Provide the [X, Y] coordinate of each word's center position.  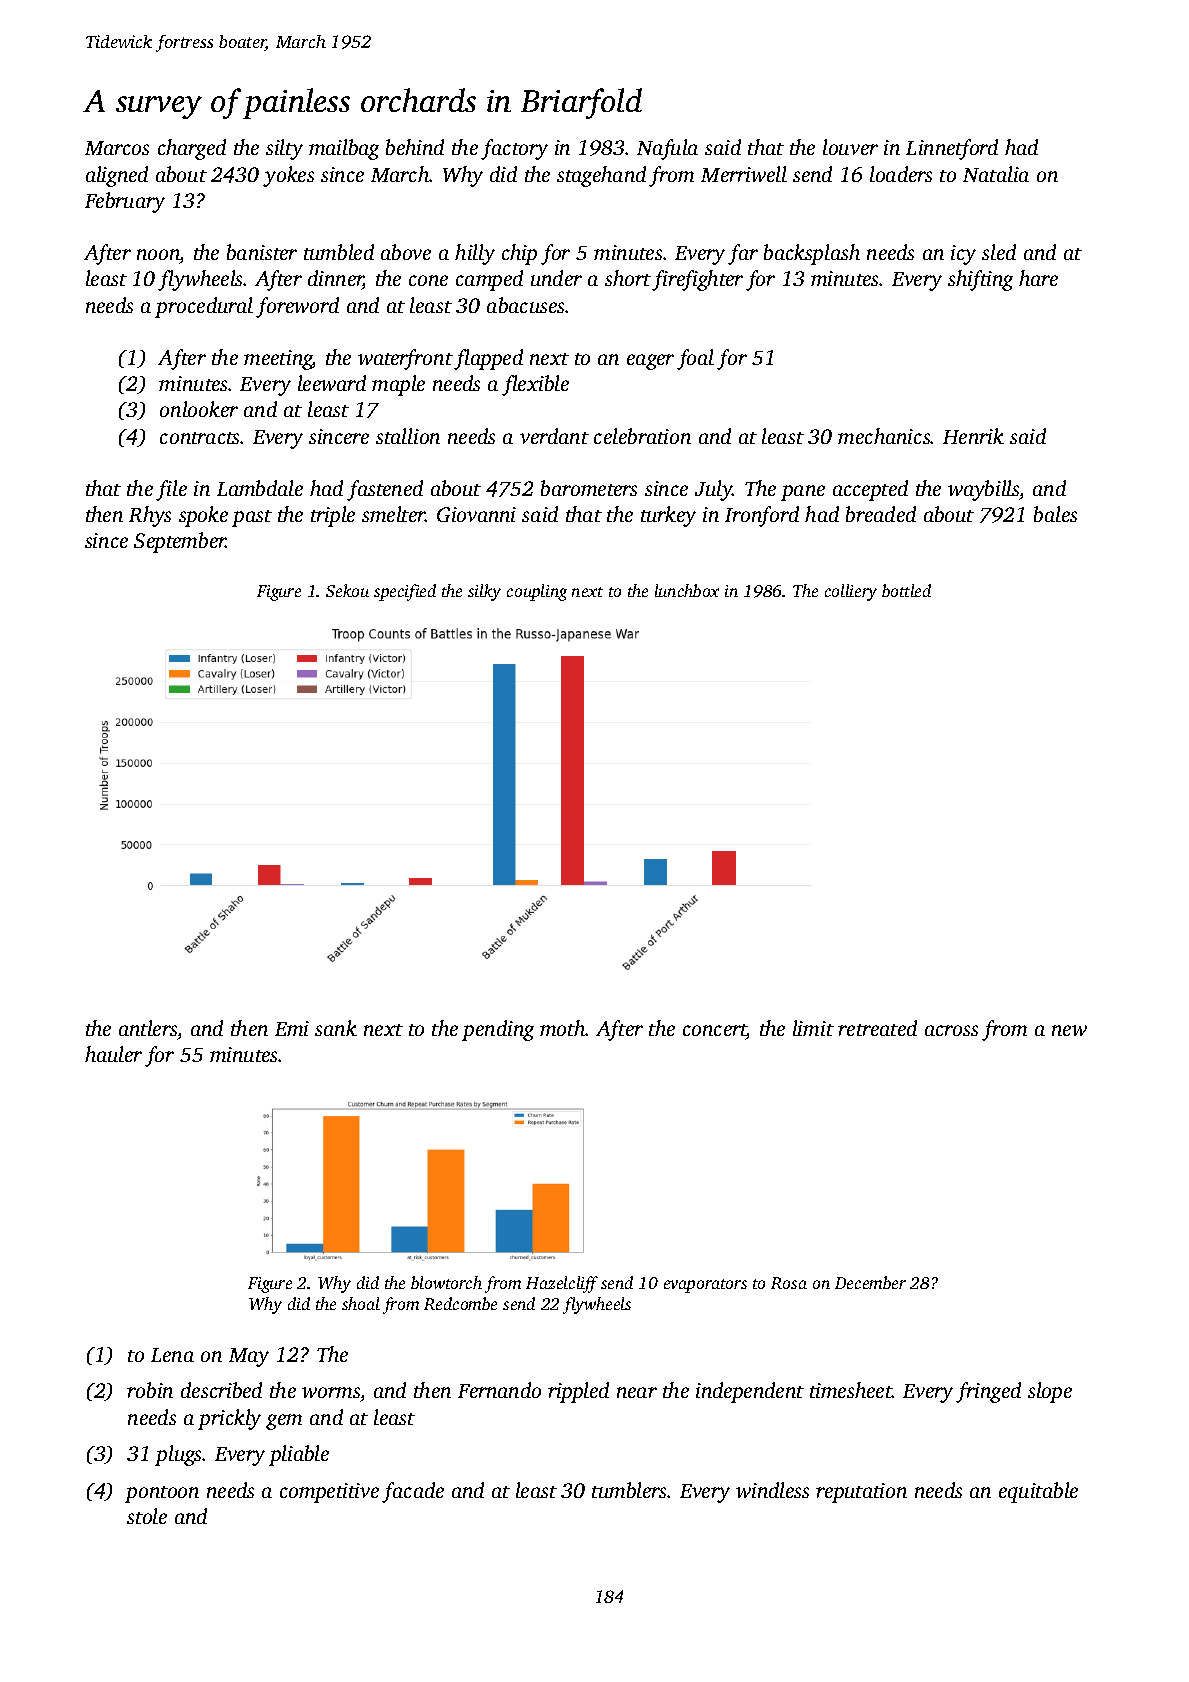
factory [514, 149]
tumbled [339, 252]
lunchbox [687, 590]
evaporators [705, 1286]
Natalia [996, 174]
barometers [589, 488]
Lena [172, 1355]
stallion [408, 436]
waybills [984, 490]
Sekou [347, 590]
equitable [1038, 1492]
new [1069, 1030]
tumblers [630, 1490]
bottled [906, 590]
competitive [329, 1493]
